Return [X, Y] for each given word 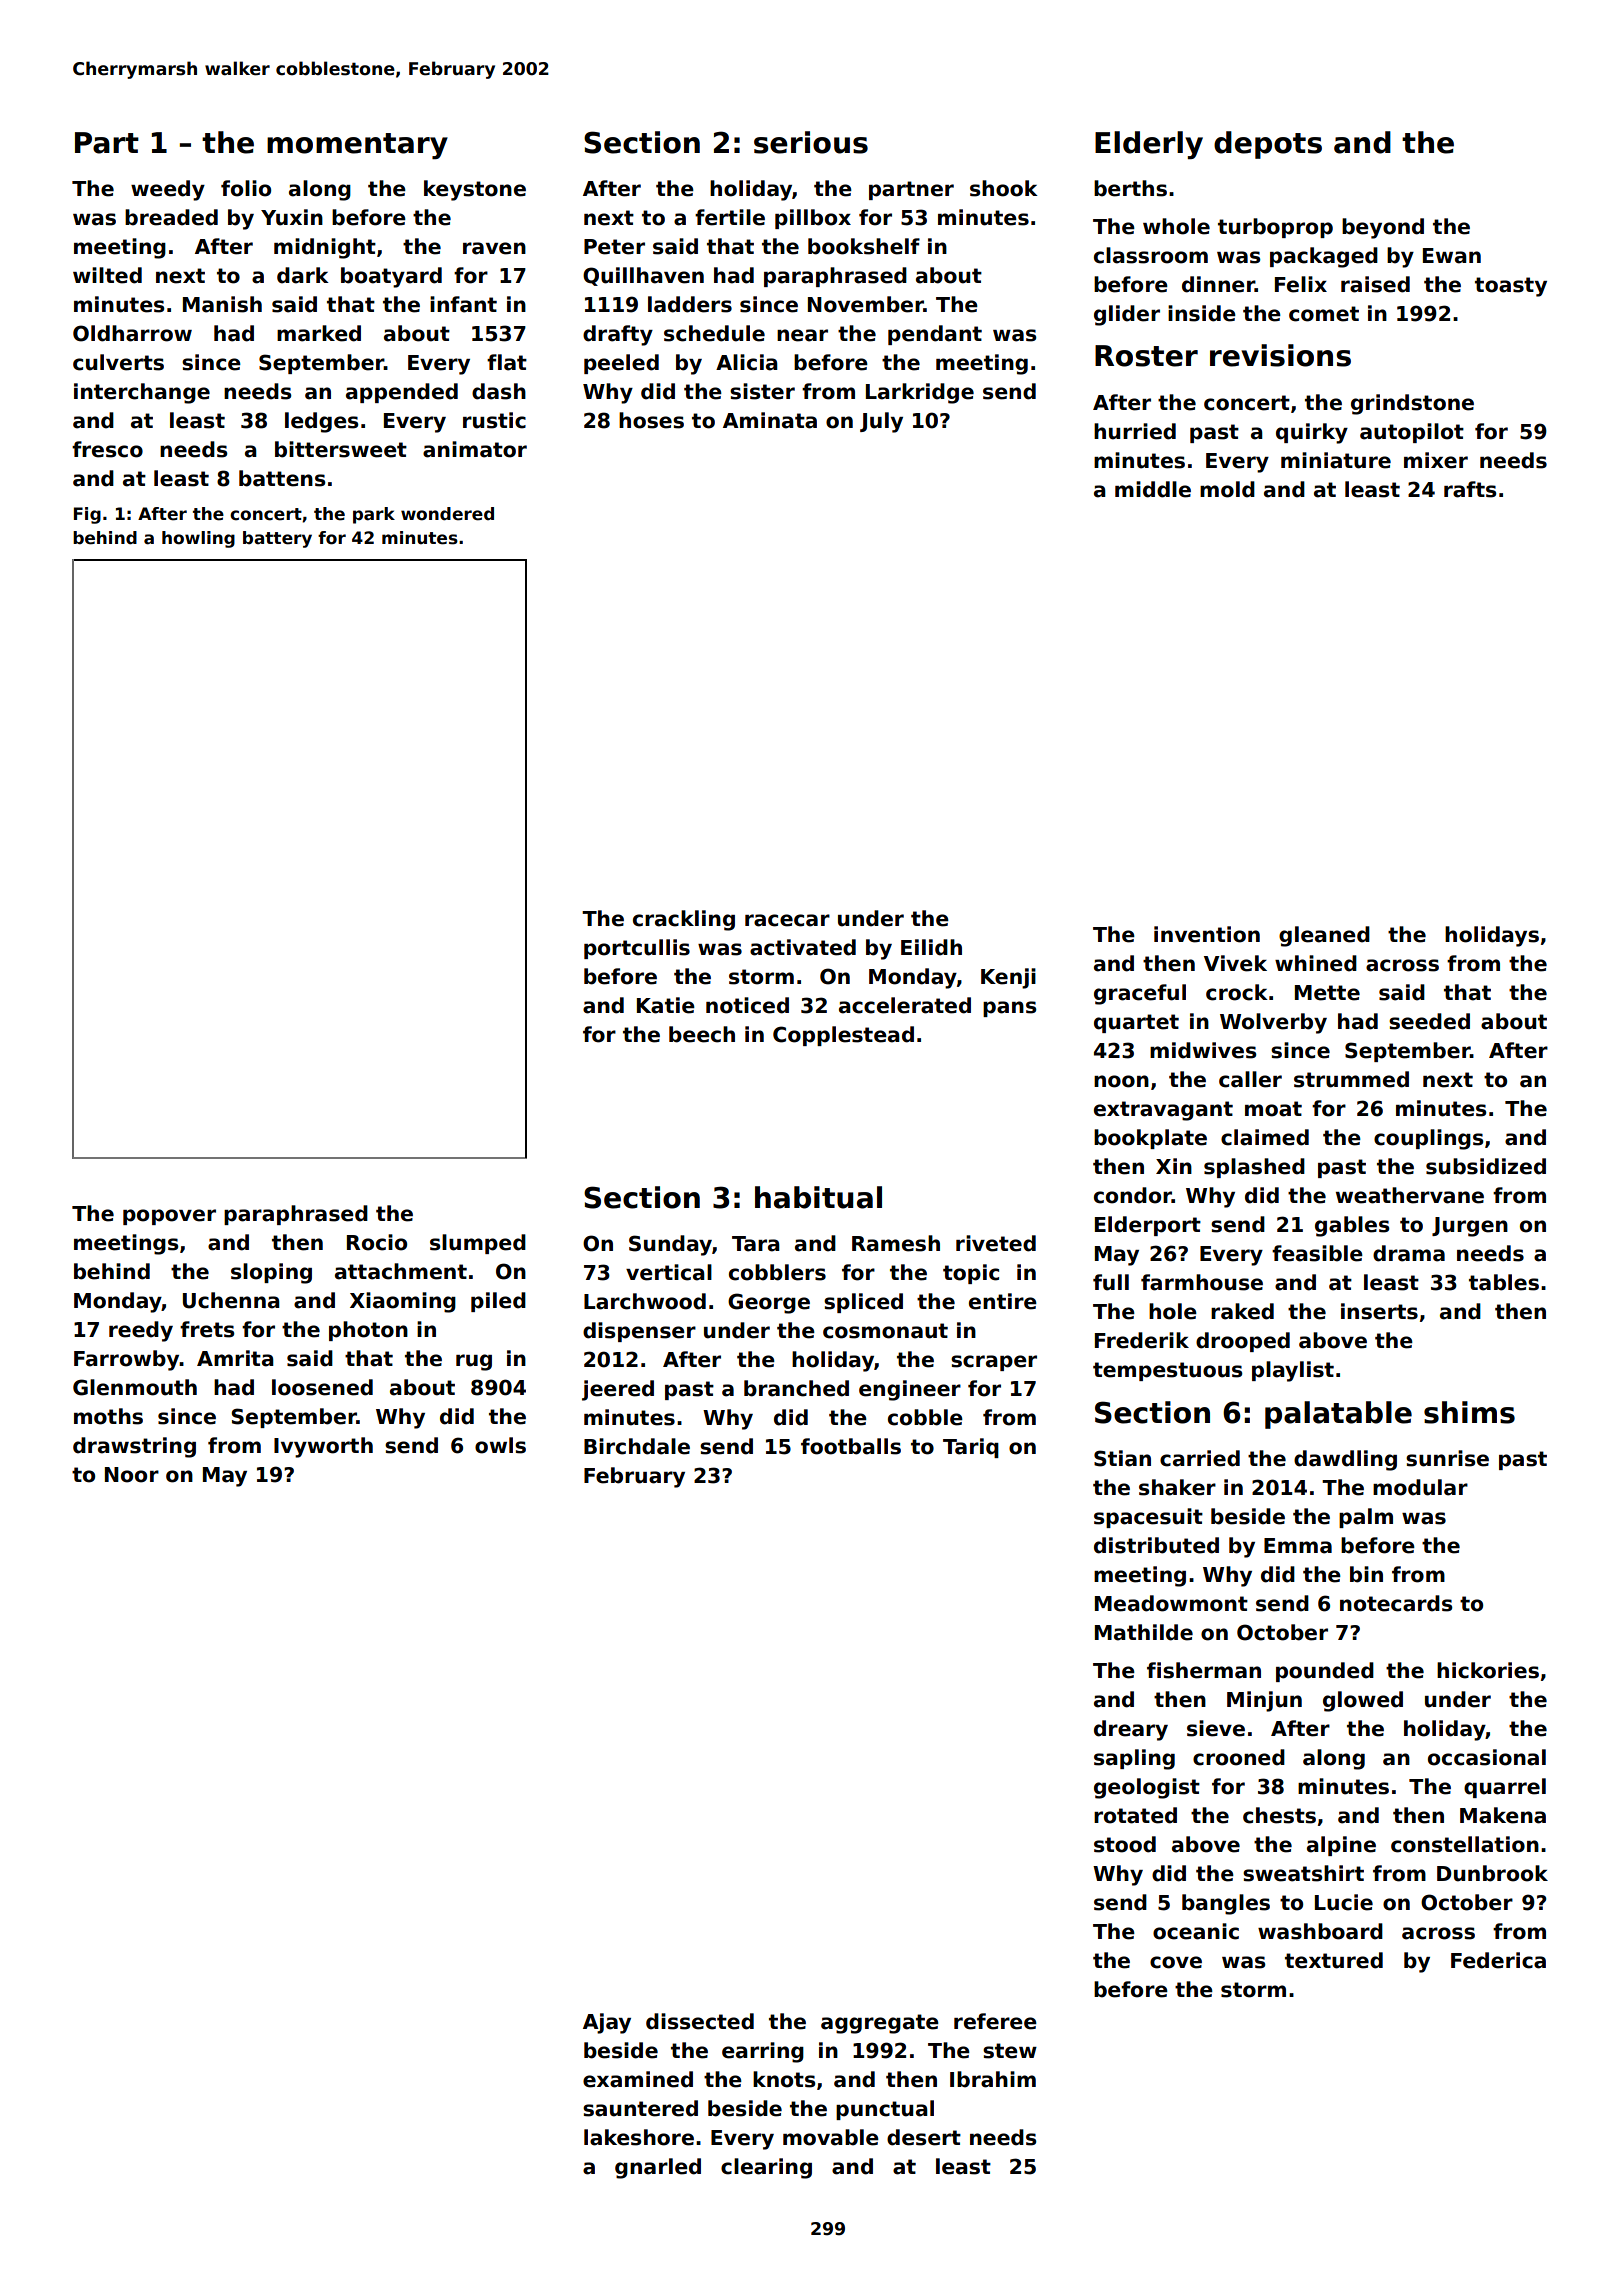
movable [831, 2137]
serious [811, 142]
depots [1268, 145]
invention [1207, 934]
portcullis [637, 949]
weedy [168, 190]
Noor [132, 1475]
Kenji [1008, 978]
